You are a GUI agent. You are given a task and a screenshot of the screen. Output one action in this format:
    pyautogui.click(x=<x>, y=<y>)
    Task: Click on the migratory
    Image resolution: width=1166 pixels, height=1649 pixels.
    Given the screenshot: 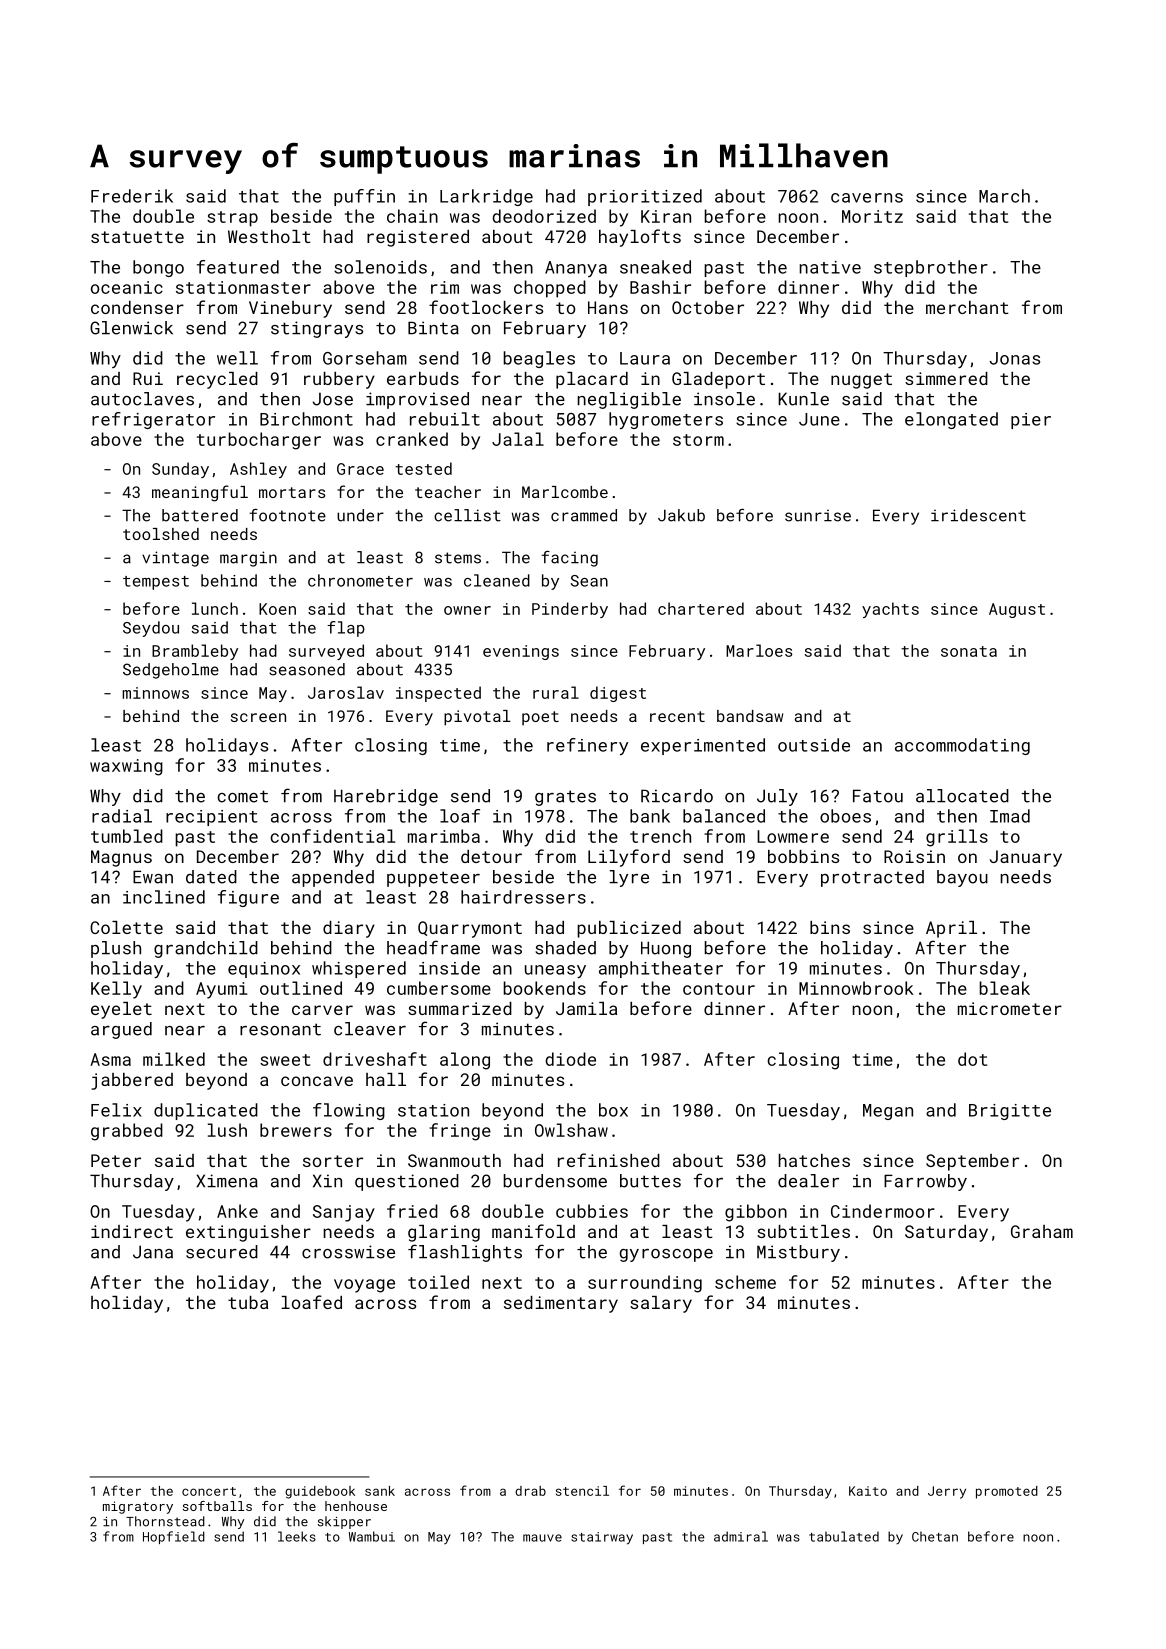 What is the action you would take?
    pyautogui.click(x=138, y=1507)
